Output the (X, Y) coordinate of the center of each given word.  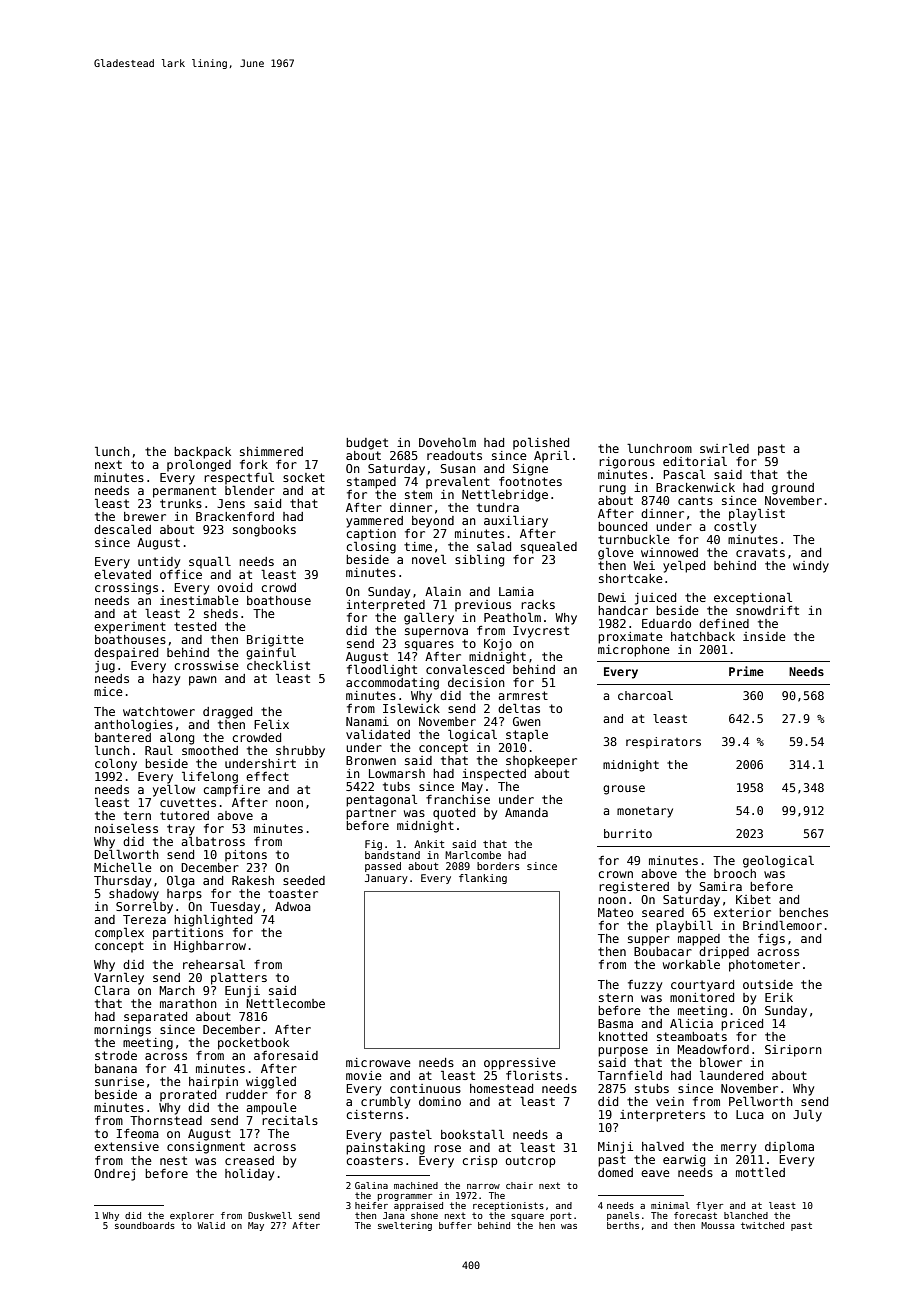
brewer (145, 516)
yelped (684, 566)
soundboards (145, 1225)
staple (527, 735)
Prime (746, 671)
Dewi (612, 597)
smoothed (210, 750)
